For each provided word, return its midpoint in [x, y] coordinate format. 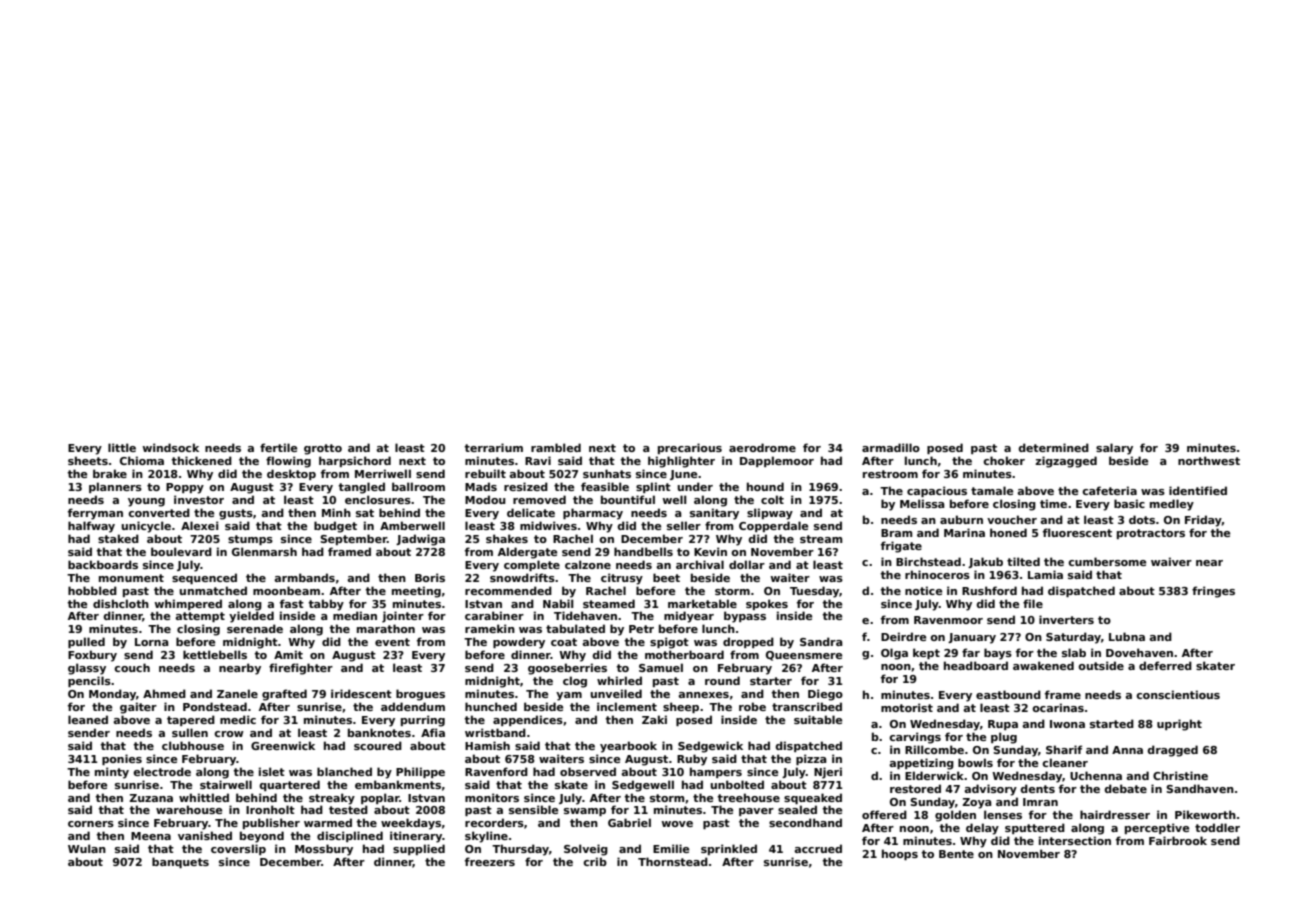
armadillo [891, 447]
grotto [323, 449]
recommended [508, 590]
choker [1004, 460]
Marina [964, 532]
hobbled [92, 590]
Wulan [87, 848]
